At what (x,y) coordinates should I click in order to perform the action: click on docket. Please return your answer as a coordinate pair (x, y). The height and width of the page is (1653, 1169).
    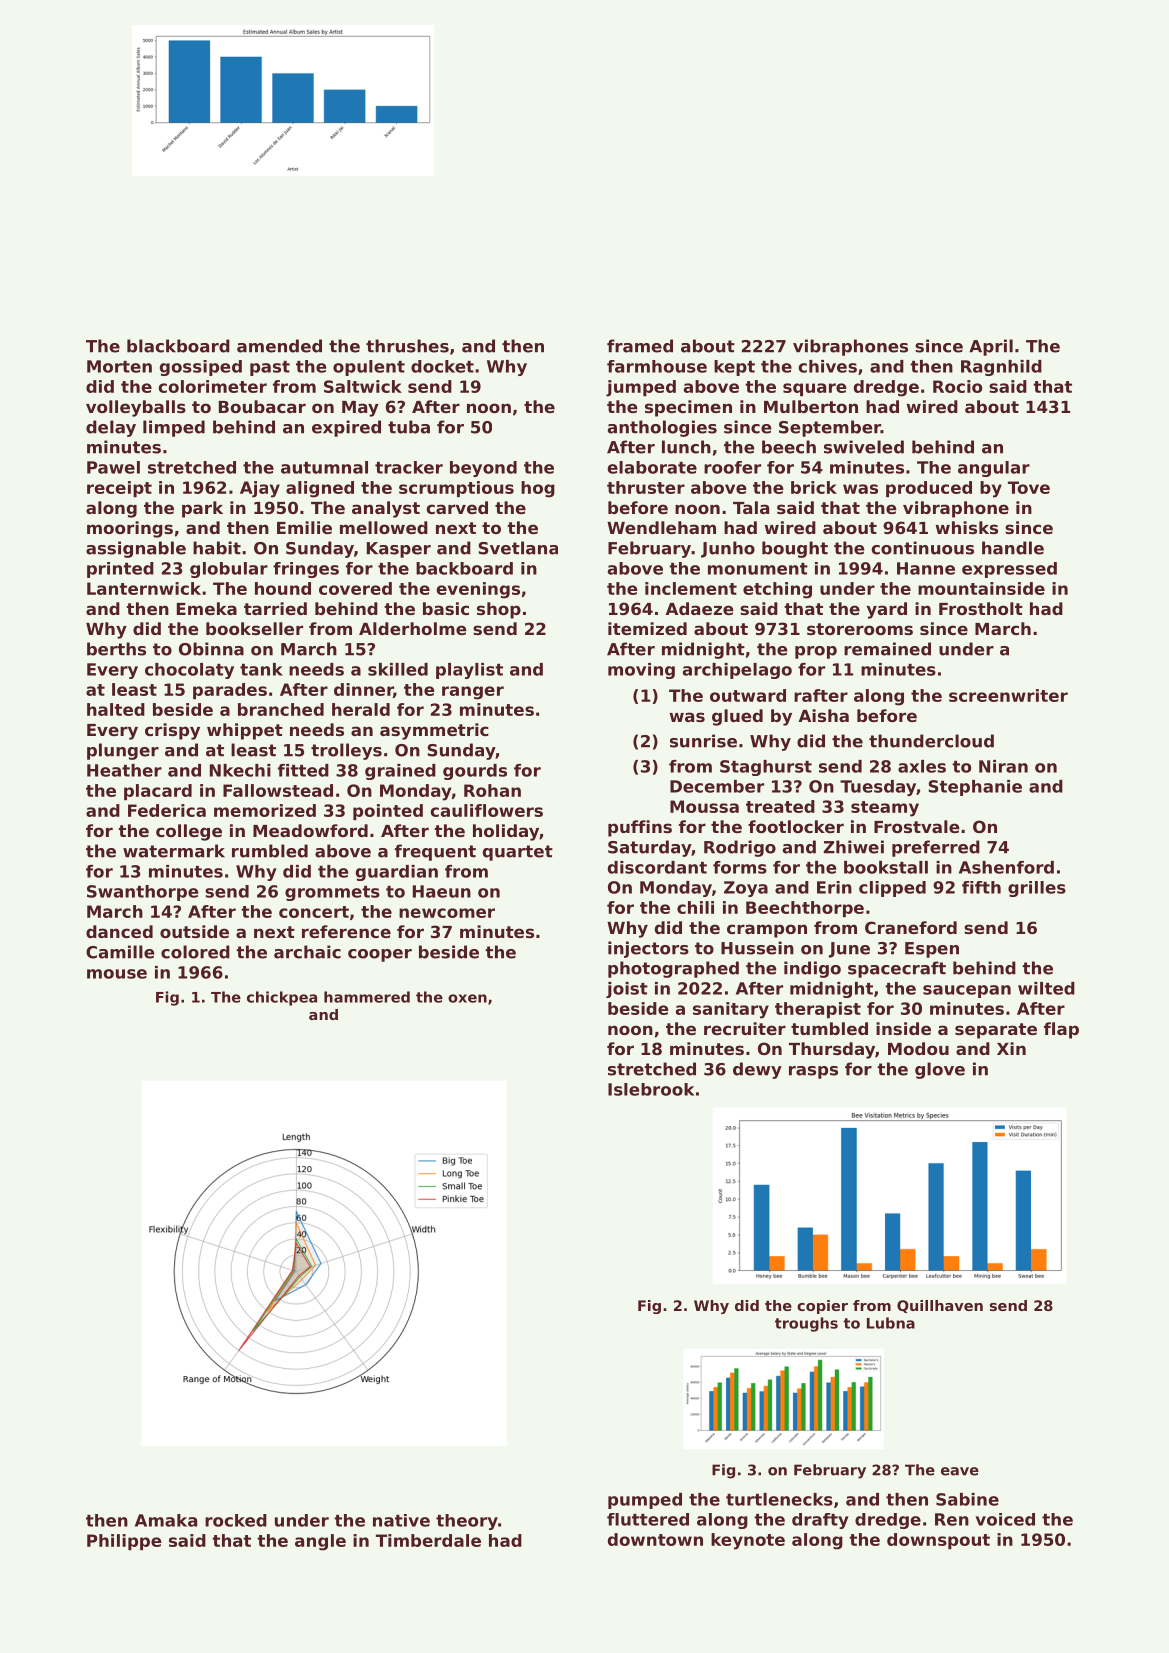
    Looking at the image, I should click on (442, 366).
